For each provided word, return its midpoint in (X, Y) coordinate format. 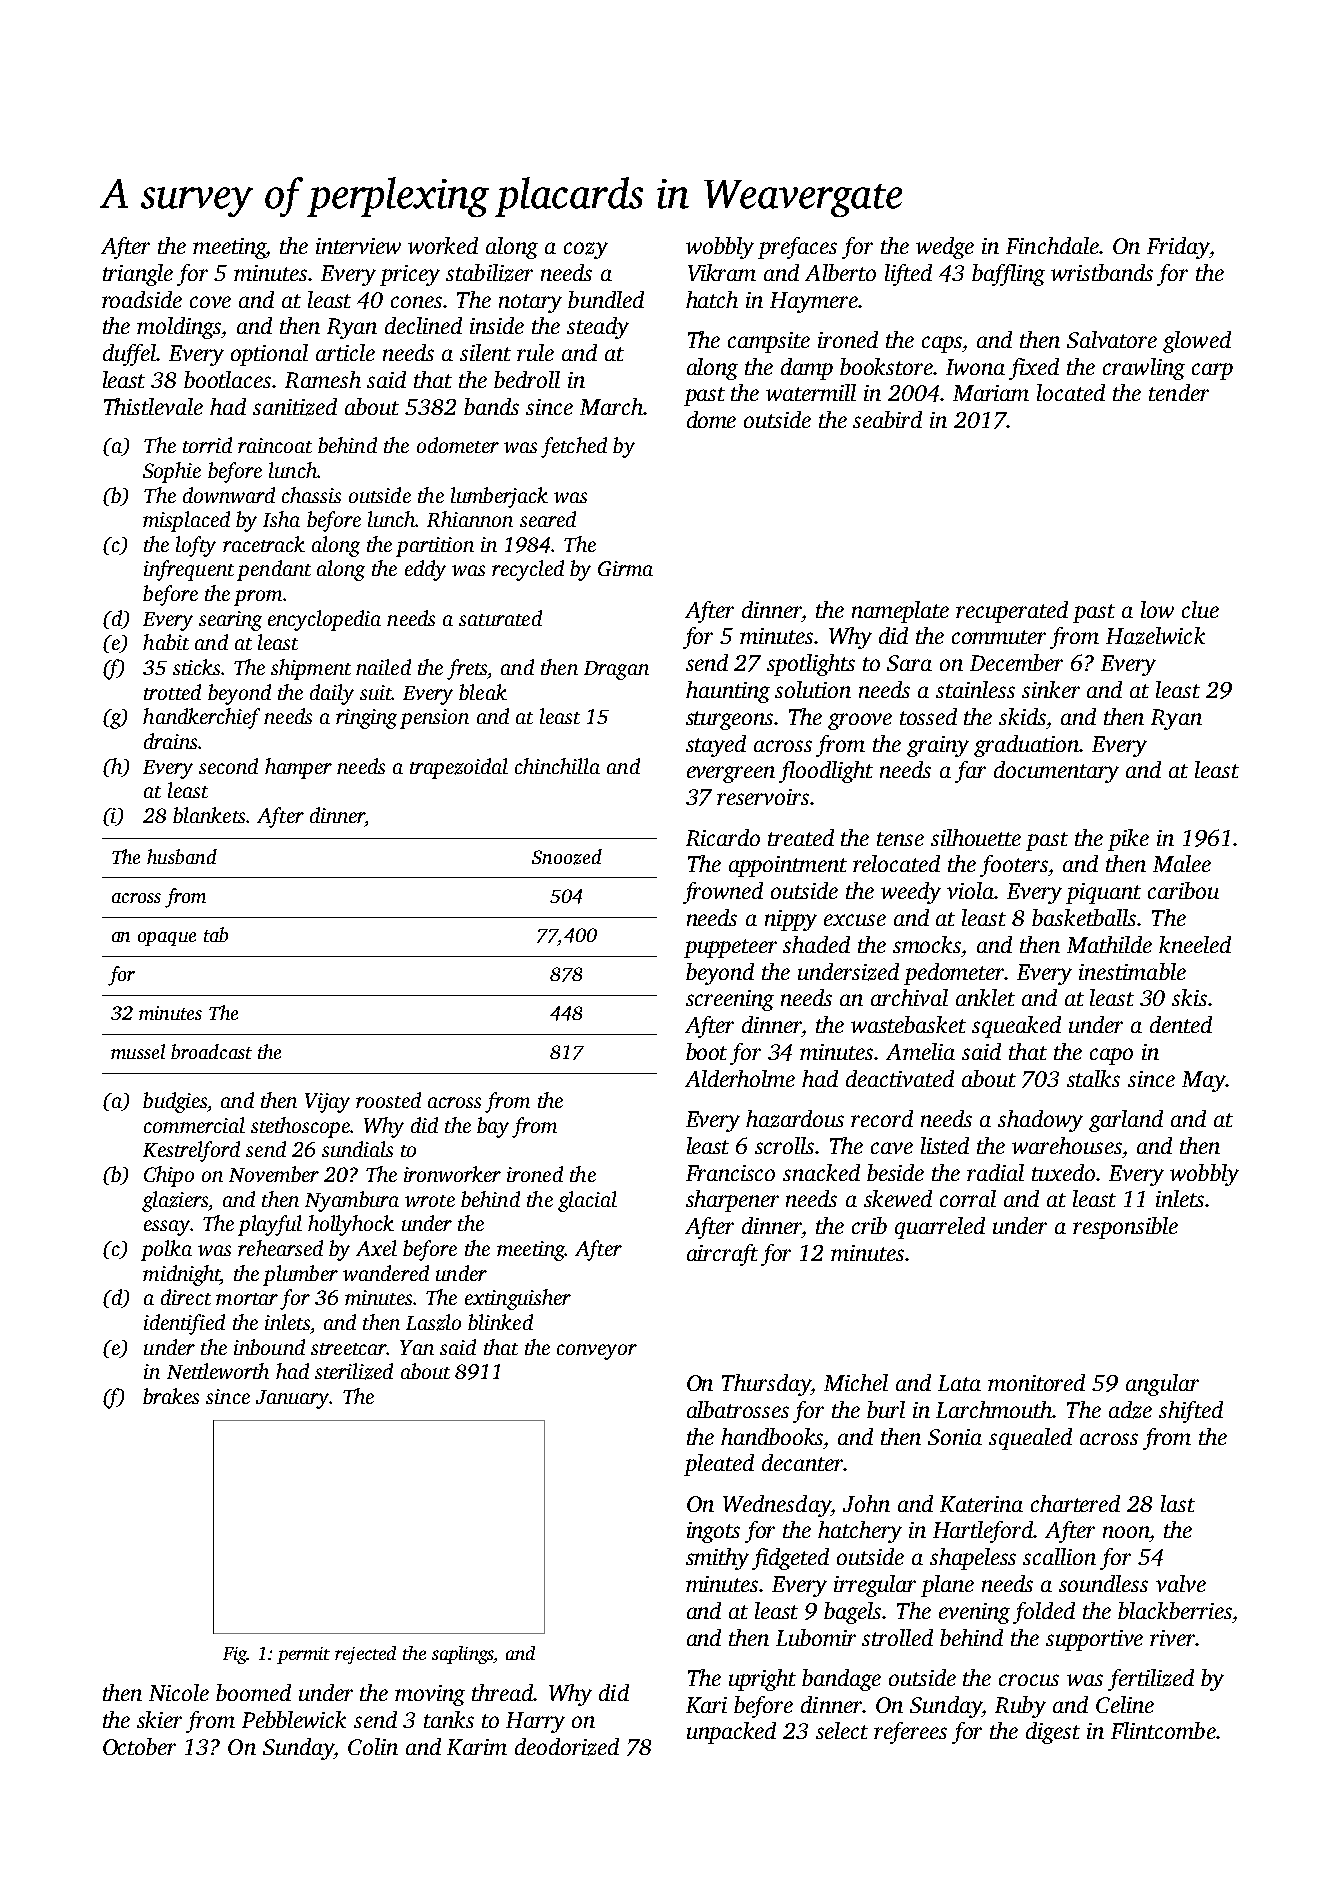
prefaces (797, 248)
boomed (253, 1692)
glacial (587, 1201)
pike (1128, 840)
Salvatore (1112, 339)
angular (1162, 1385)
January (293, 1399)
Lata (959, 1383)
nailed (383, 667)
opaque (167, 939)
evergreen (731, 774)
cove (210, 302)
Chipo (169, 1176)
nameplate (900, 612)
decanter (803, 1462)
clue (1200, 609)
